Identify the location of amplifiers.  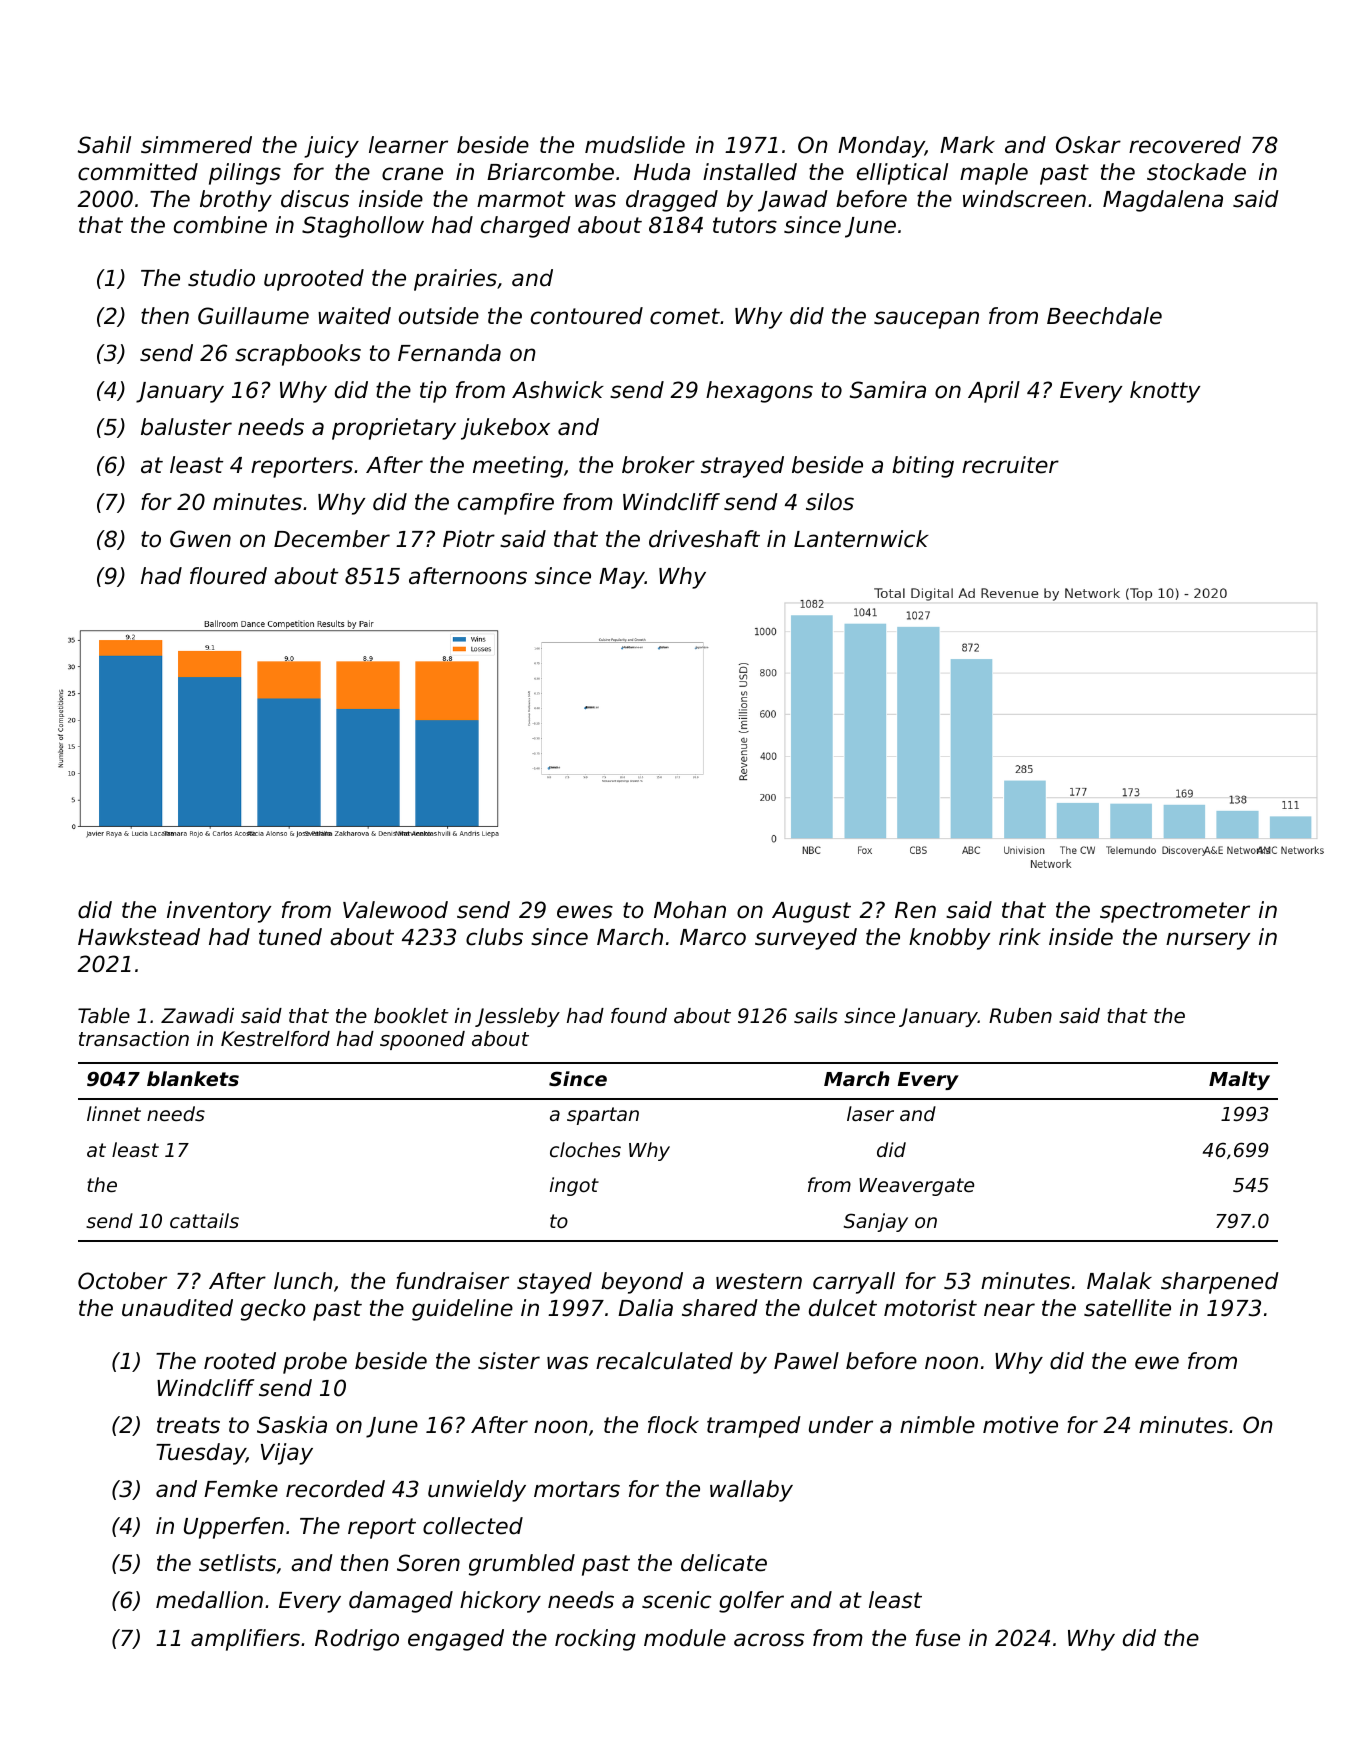
(245, 1640).
